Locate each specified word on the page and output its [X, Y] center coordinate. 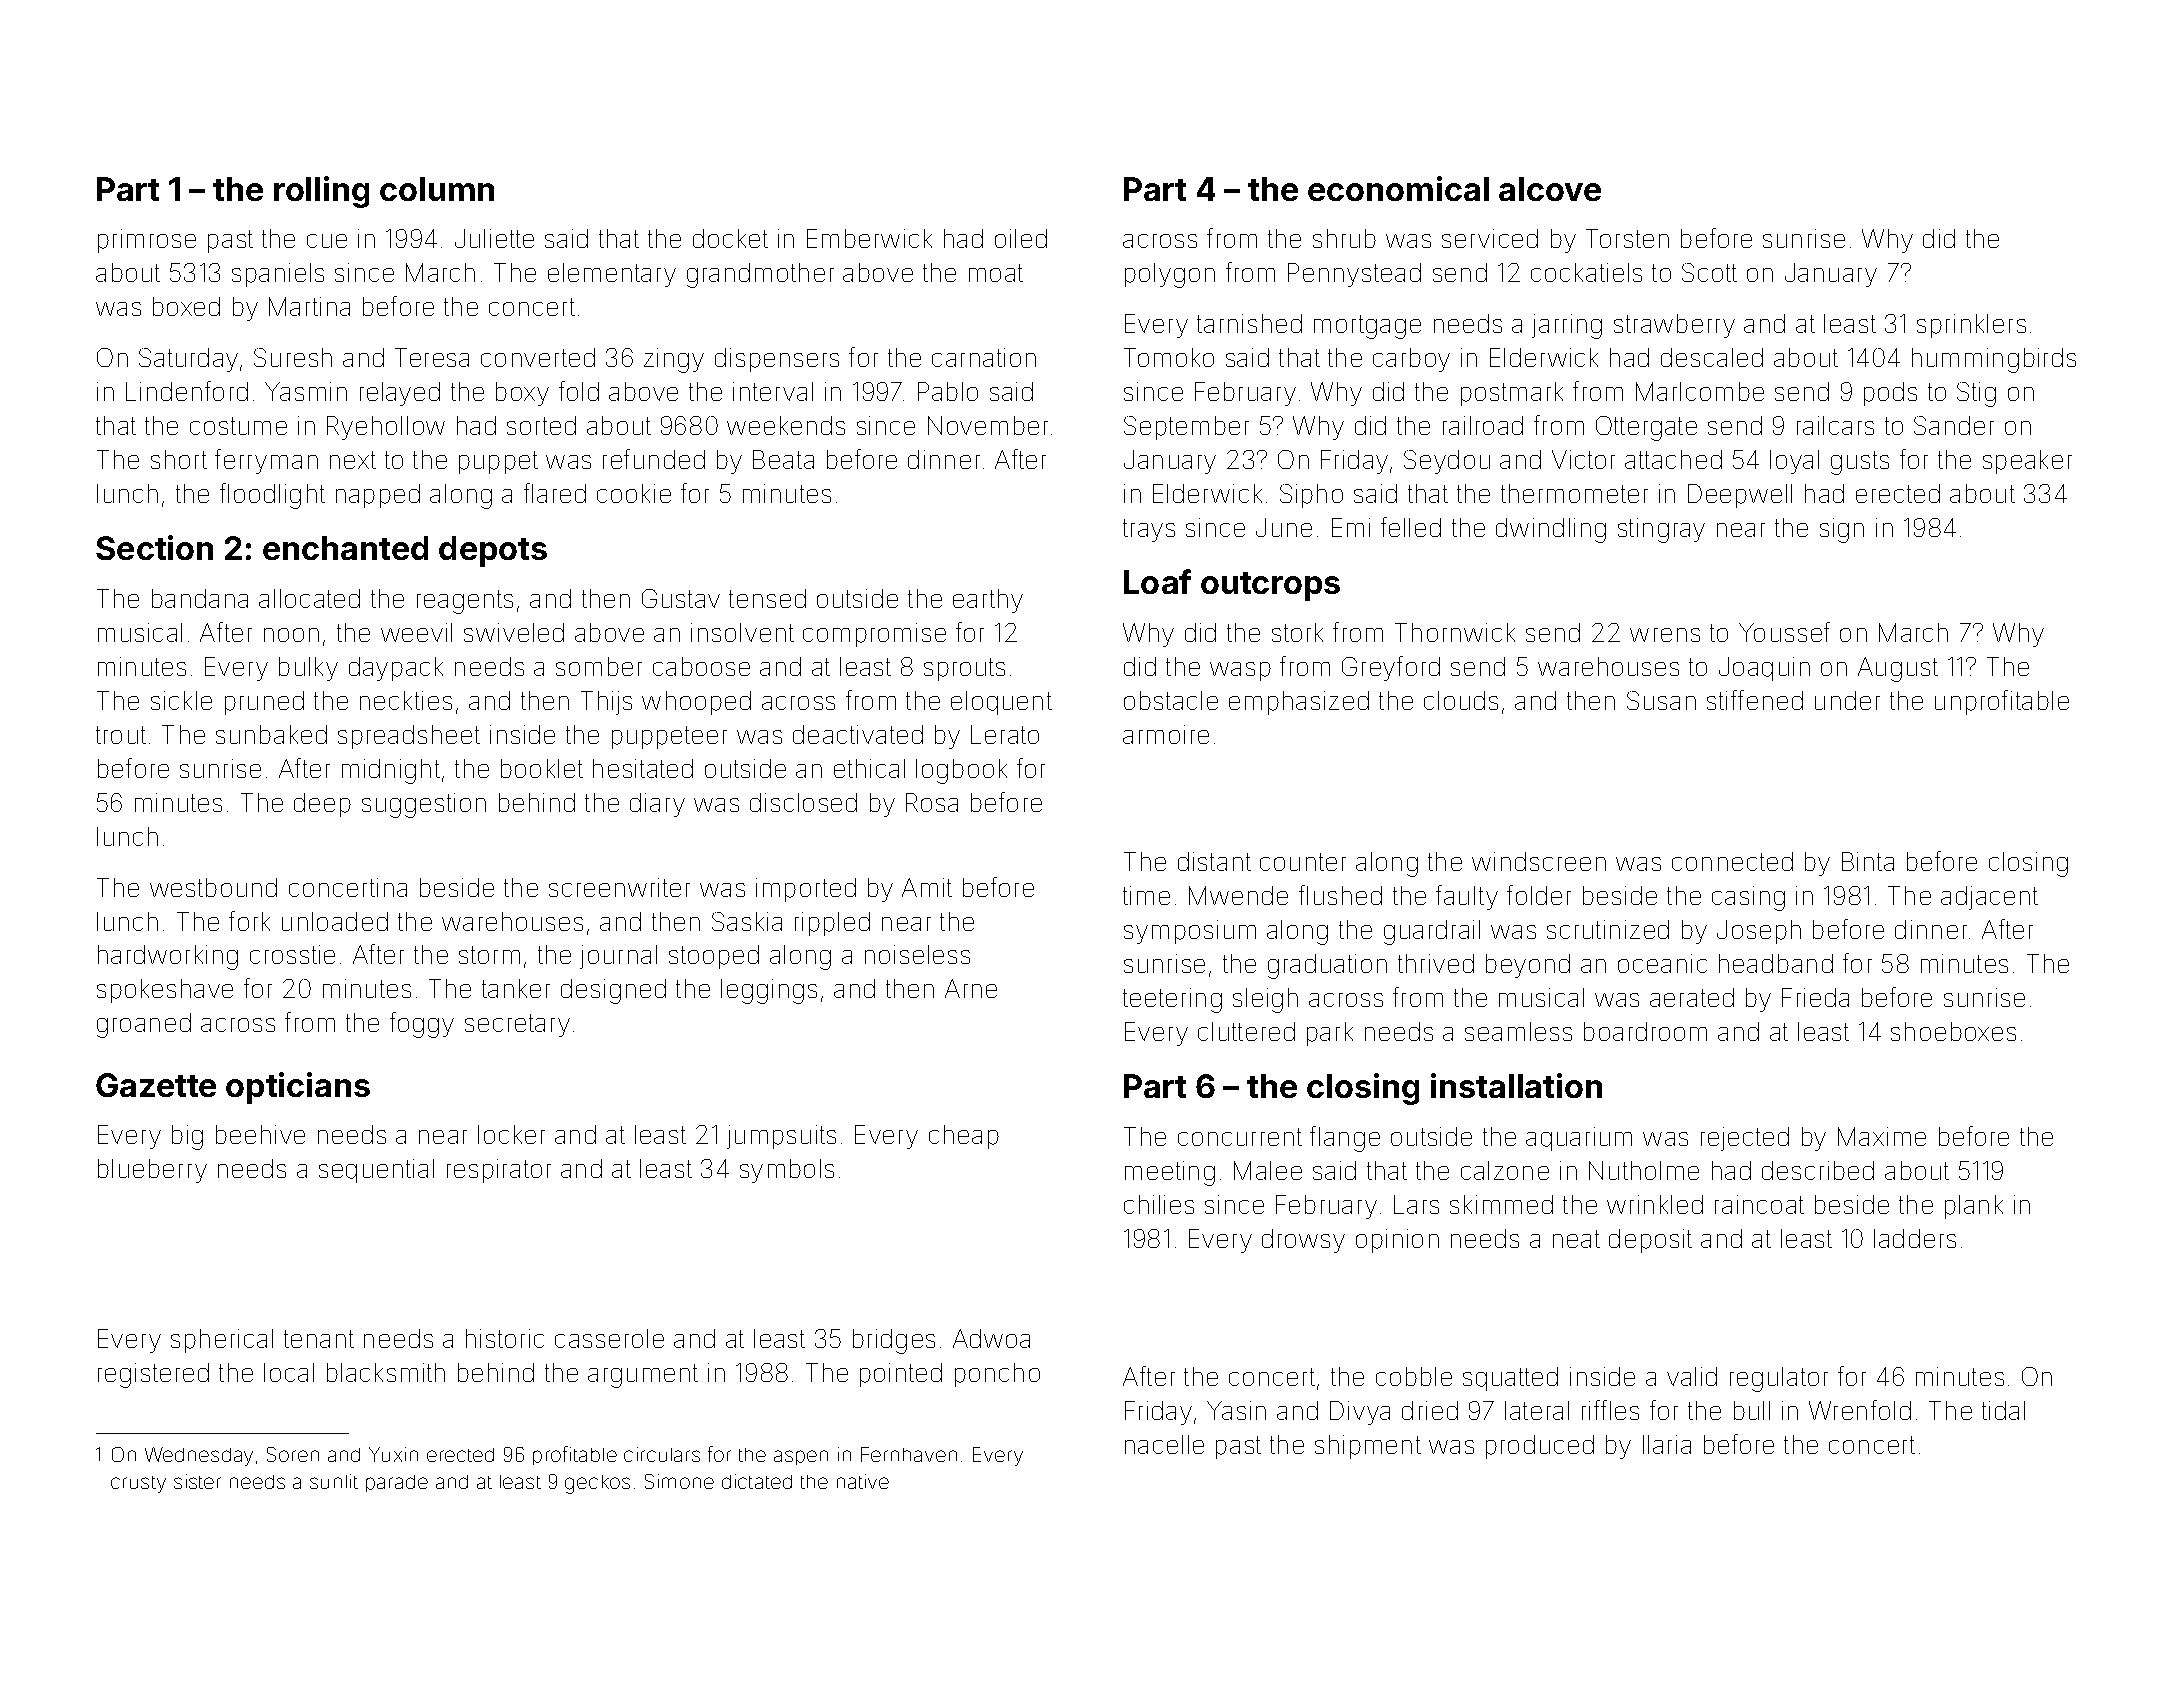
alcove [1550, 189]
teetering [1172, 1000]
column [437, 189]
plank [1974, 1207]
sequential [376, 1171]
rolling [321, 192]
